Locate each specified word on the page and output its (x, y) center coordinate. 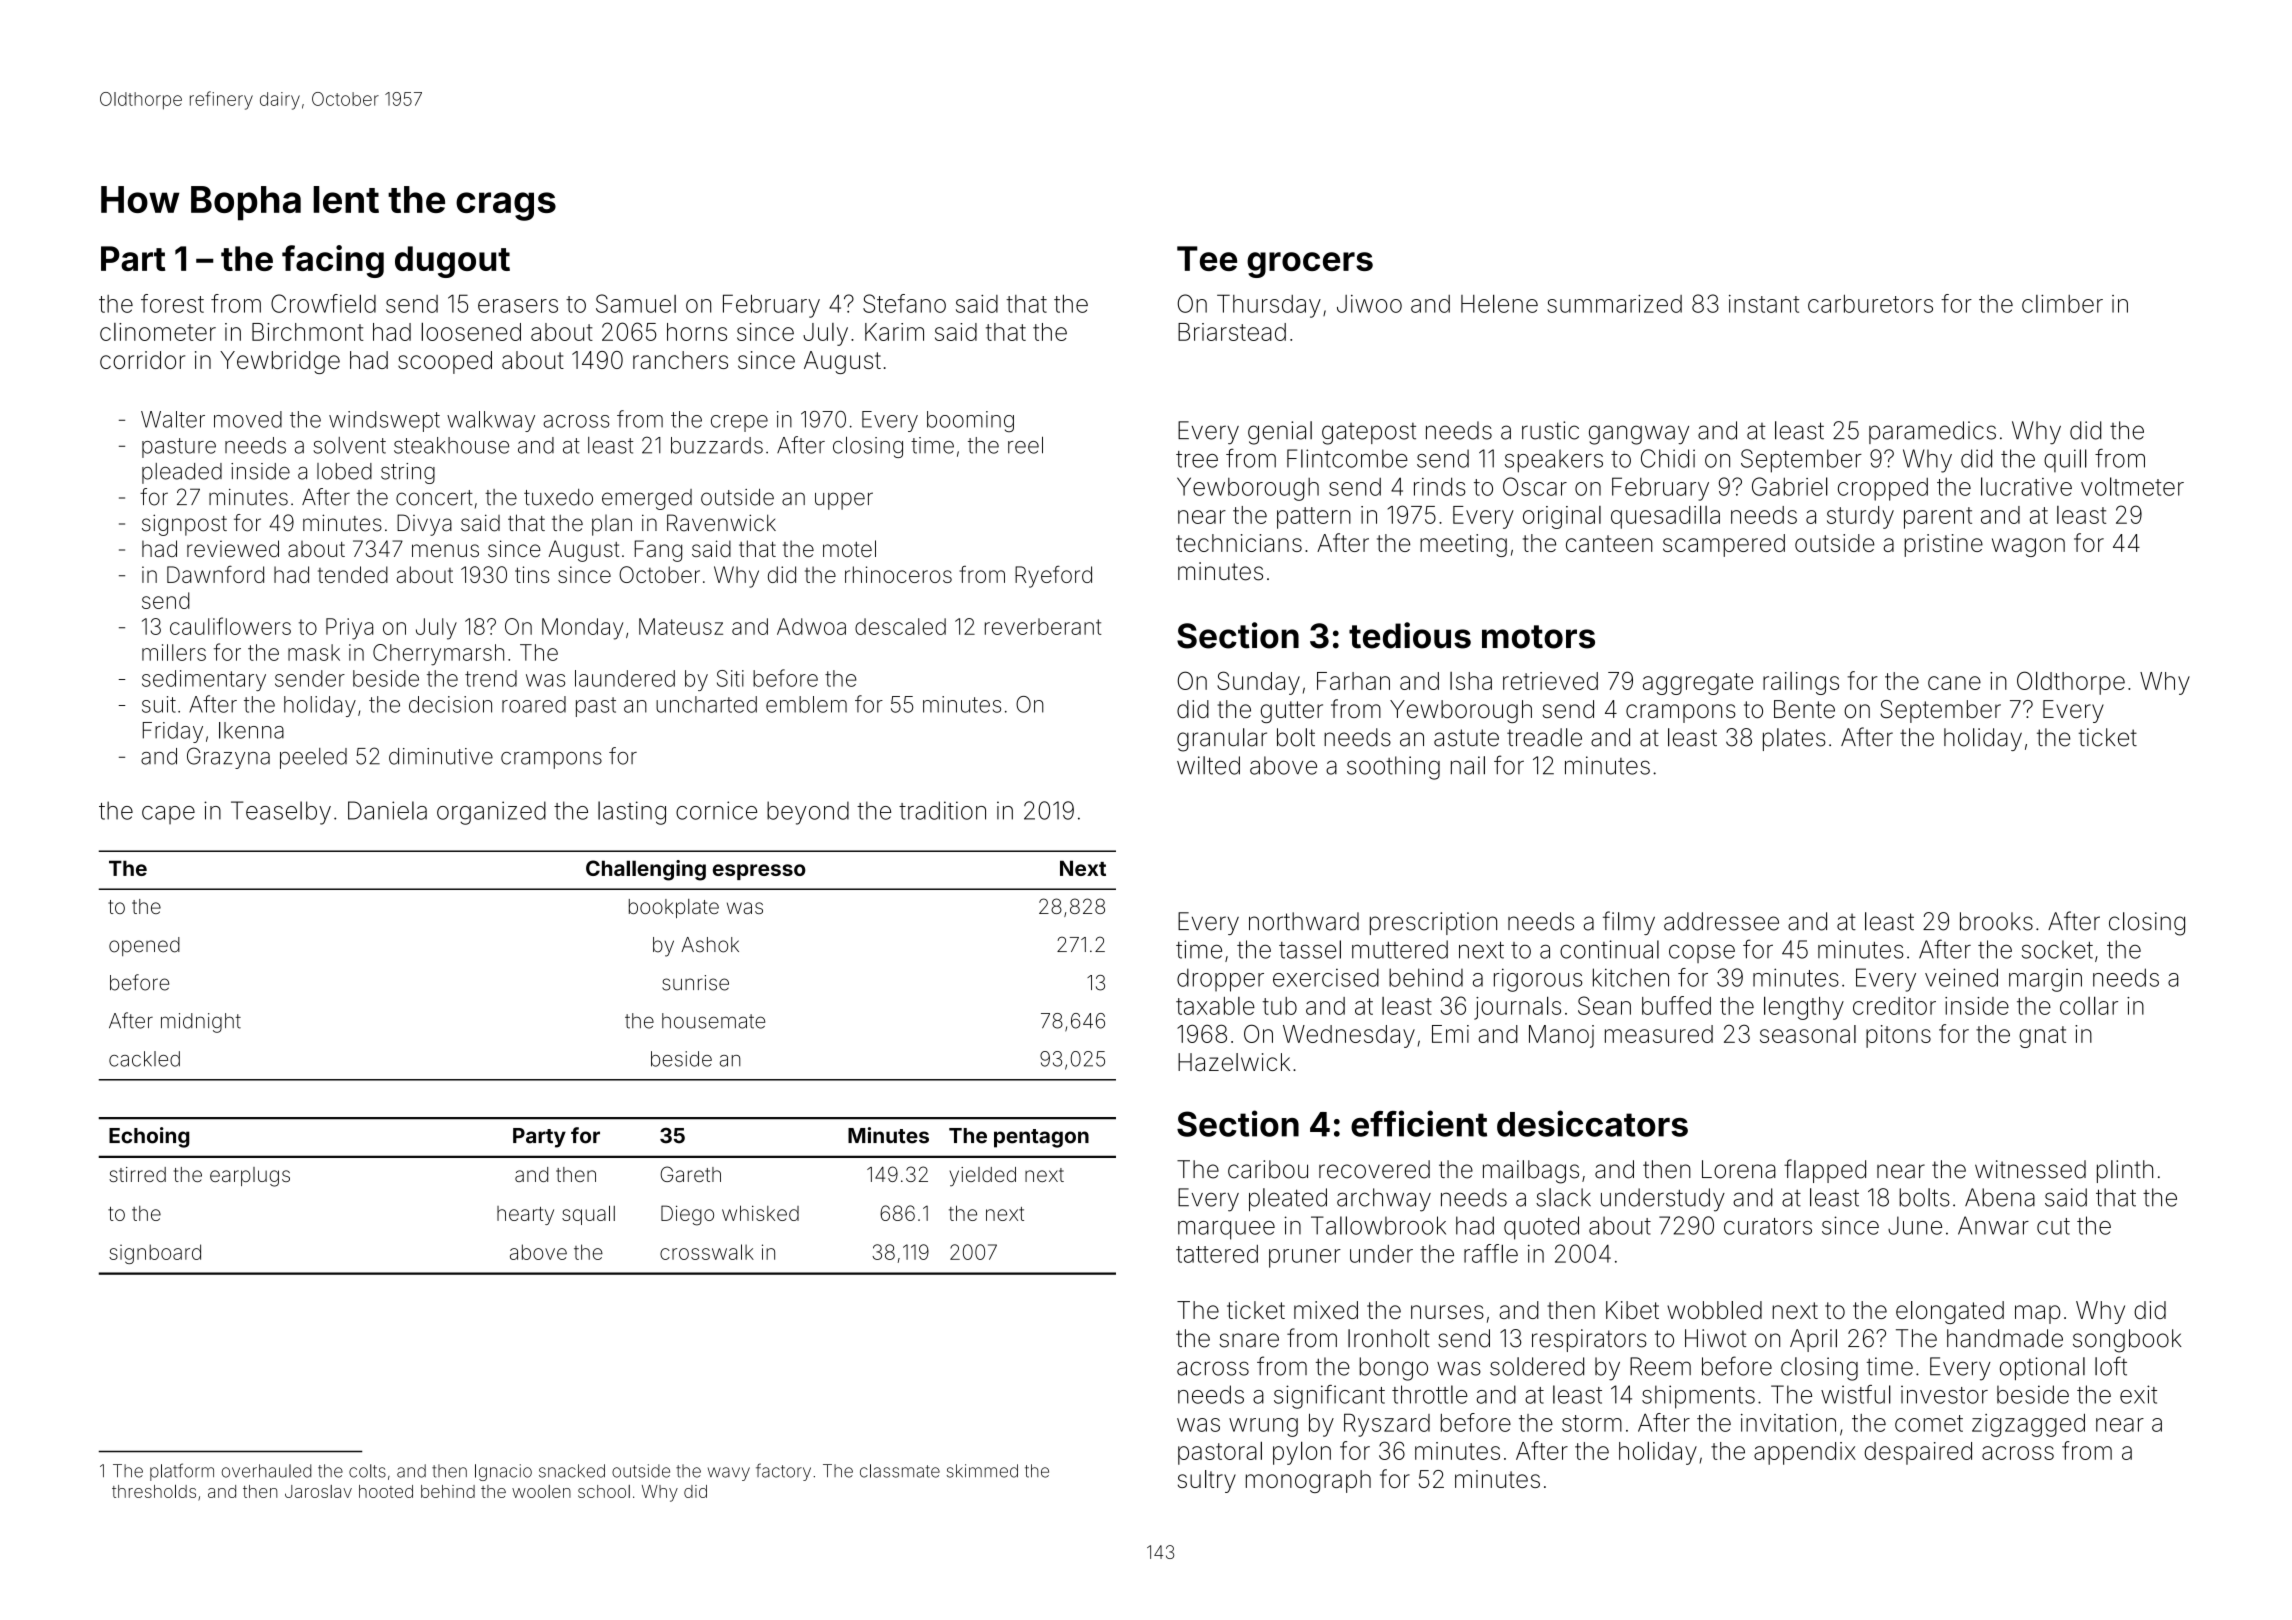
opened (144, 946)
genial (1280, 433)
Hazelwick (1234, 1062)
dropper (1220, 980)
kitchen (1631, 977)
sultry (1207, 1481)
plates (1794, 739)
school (604, 1491)
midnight (201, 1023)
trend (491, 678)
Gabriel (1790, 486)
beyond (808, 813)
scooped (445, 362)
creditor (1894, 1006)
